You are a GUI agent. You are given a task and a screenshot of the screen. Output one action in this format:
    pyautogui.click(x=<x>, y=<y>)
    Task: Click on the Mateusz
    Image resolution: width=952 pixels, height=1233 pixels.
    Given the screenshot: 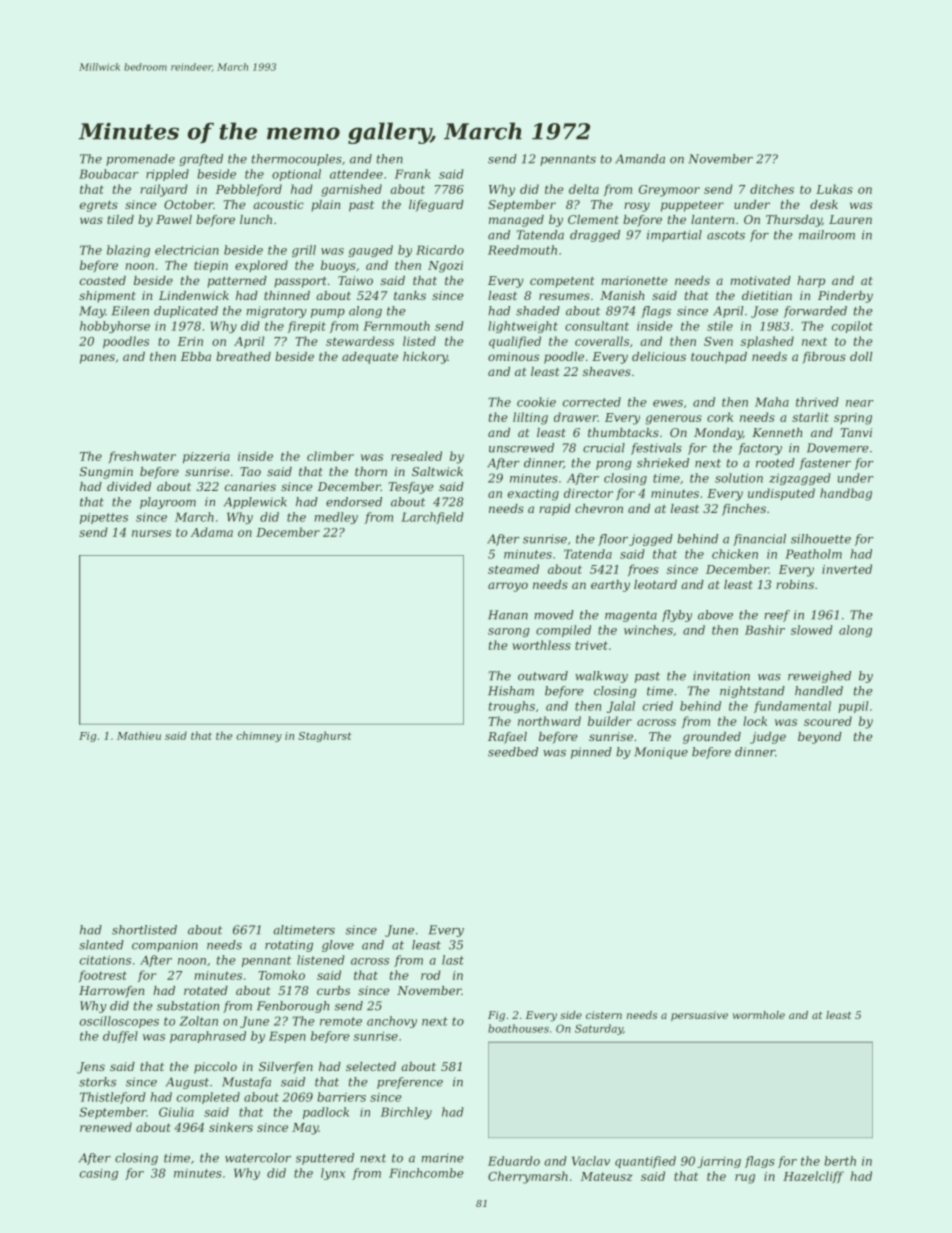 What is the action you would take?
    pyautogui.click(x=607, y=1176)
